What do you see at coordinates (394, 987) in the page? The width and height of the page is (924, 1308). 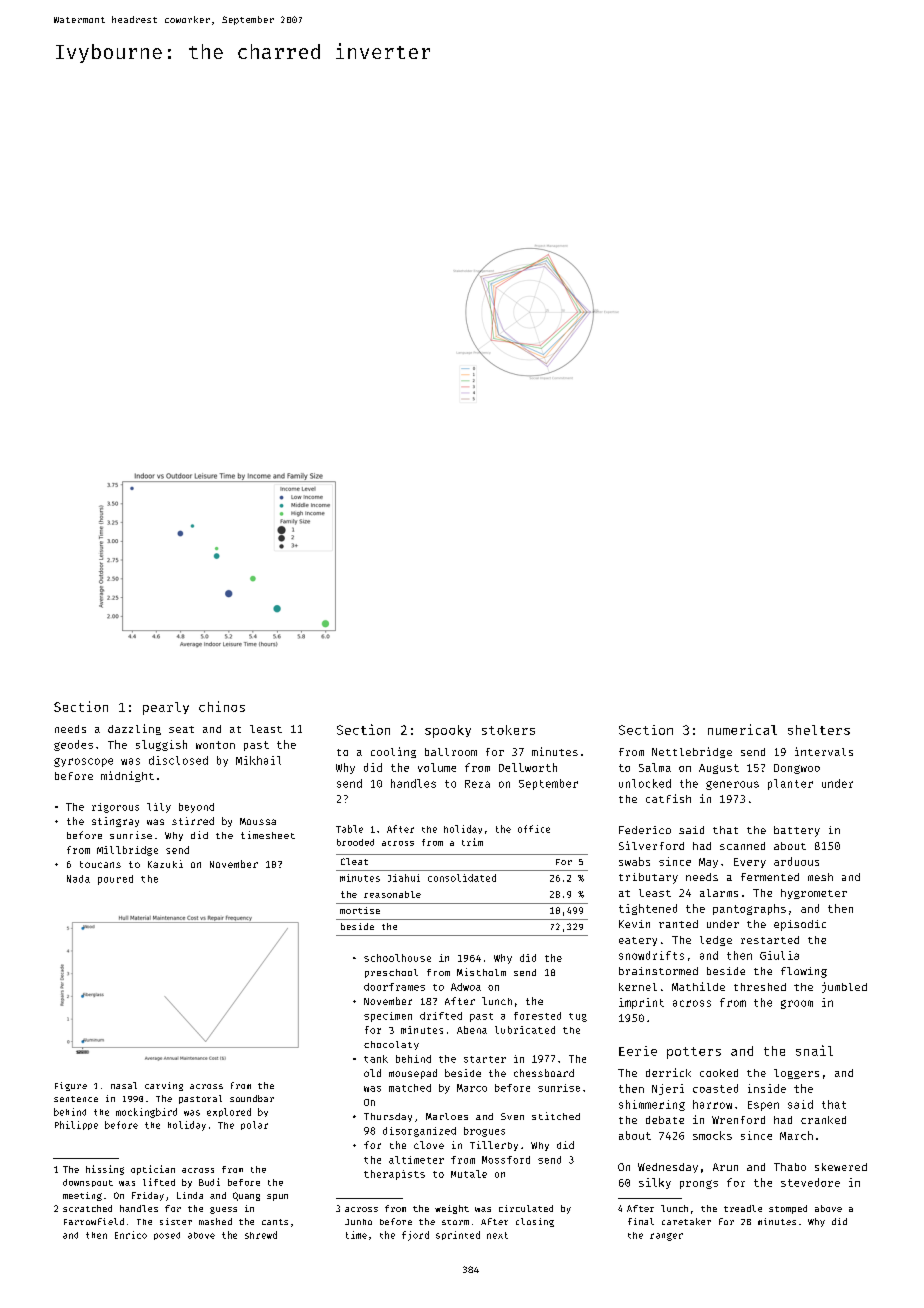 I see `doorframes` at bounding box center [394, 987].
